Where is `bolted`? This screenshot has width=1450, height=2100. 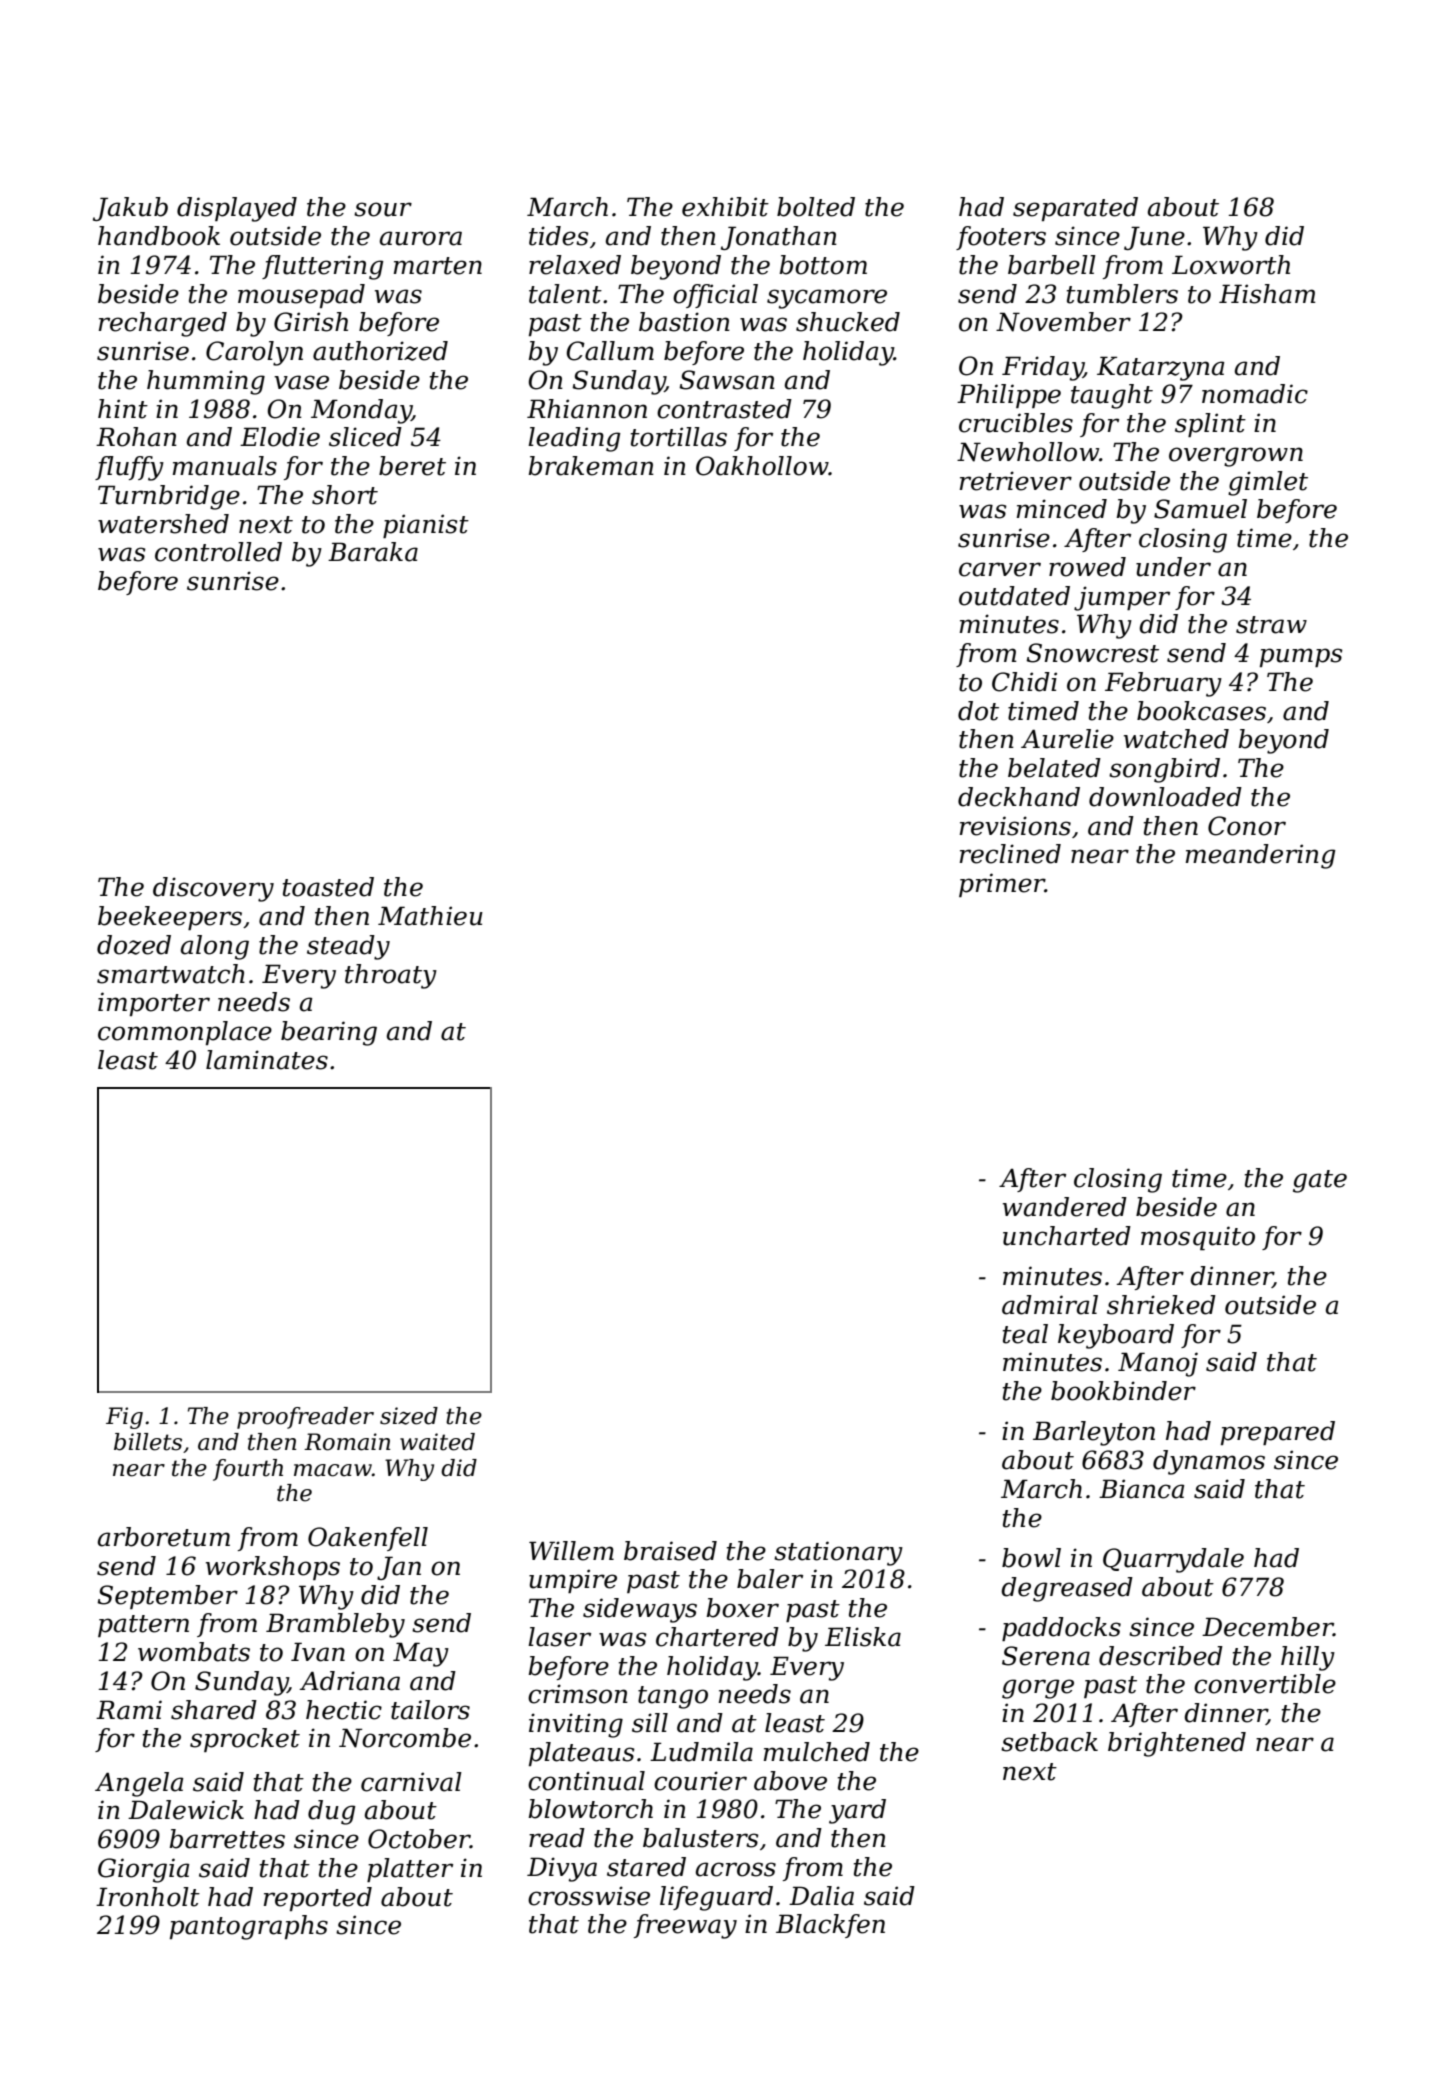 bolted is located at coordinates (816, 207).
